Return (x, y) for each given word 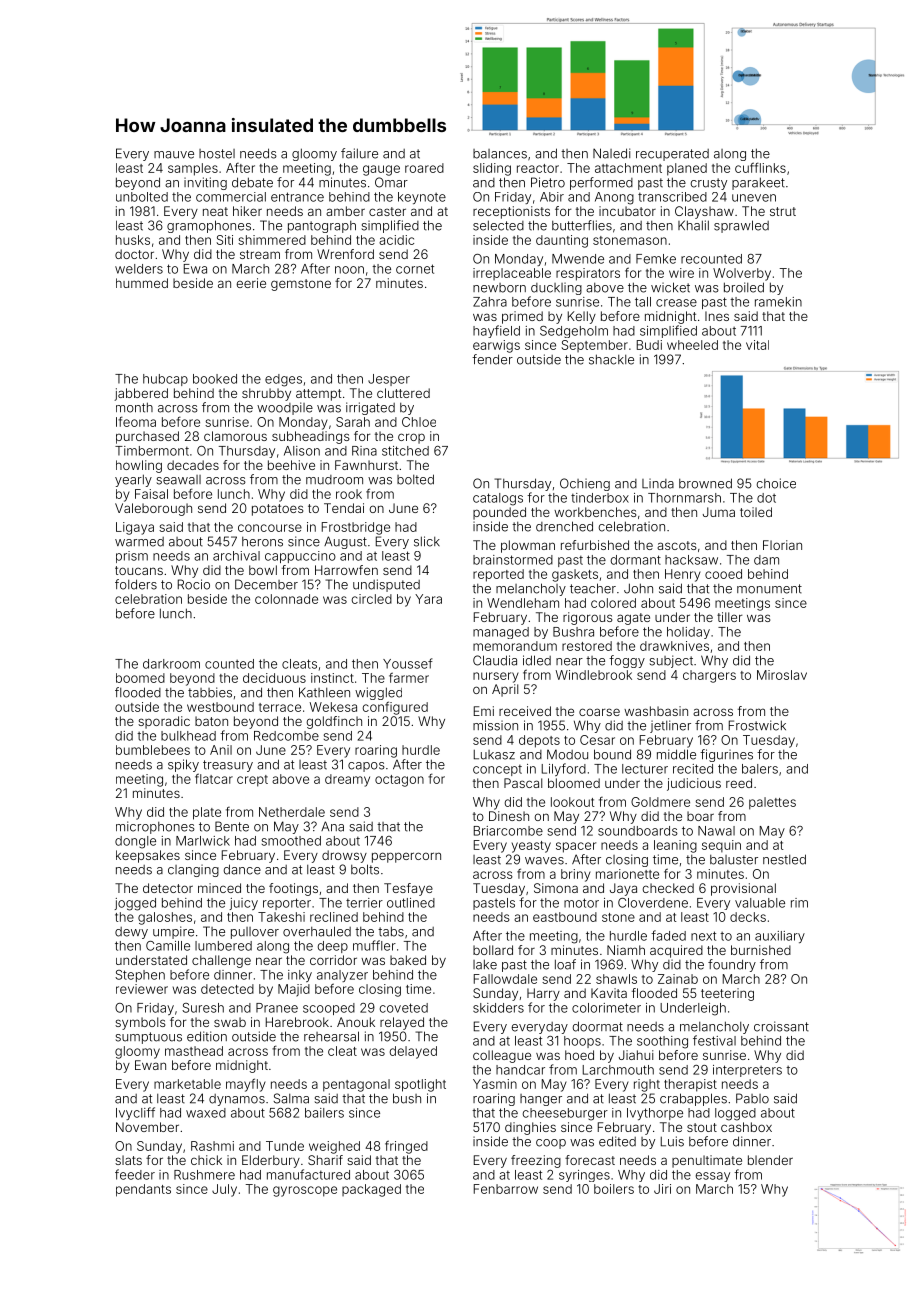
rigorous (588, 618)
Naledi (611, 153)
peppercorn (406, 857)
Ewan (150, 1065)
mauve (174, 155)
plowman (528, 546)
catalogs (498, 499)
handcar (520, 1070)
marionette (627, 874)
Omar (391, 182)
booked (215, 379)
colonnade (286, 599)
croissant (781, 1026)
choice (776, 483)
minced (219, 888)
